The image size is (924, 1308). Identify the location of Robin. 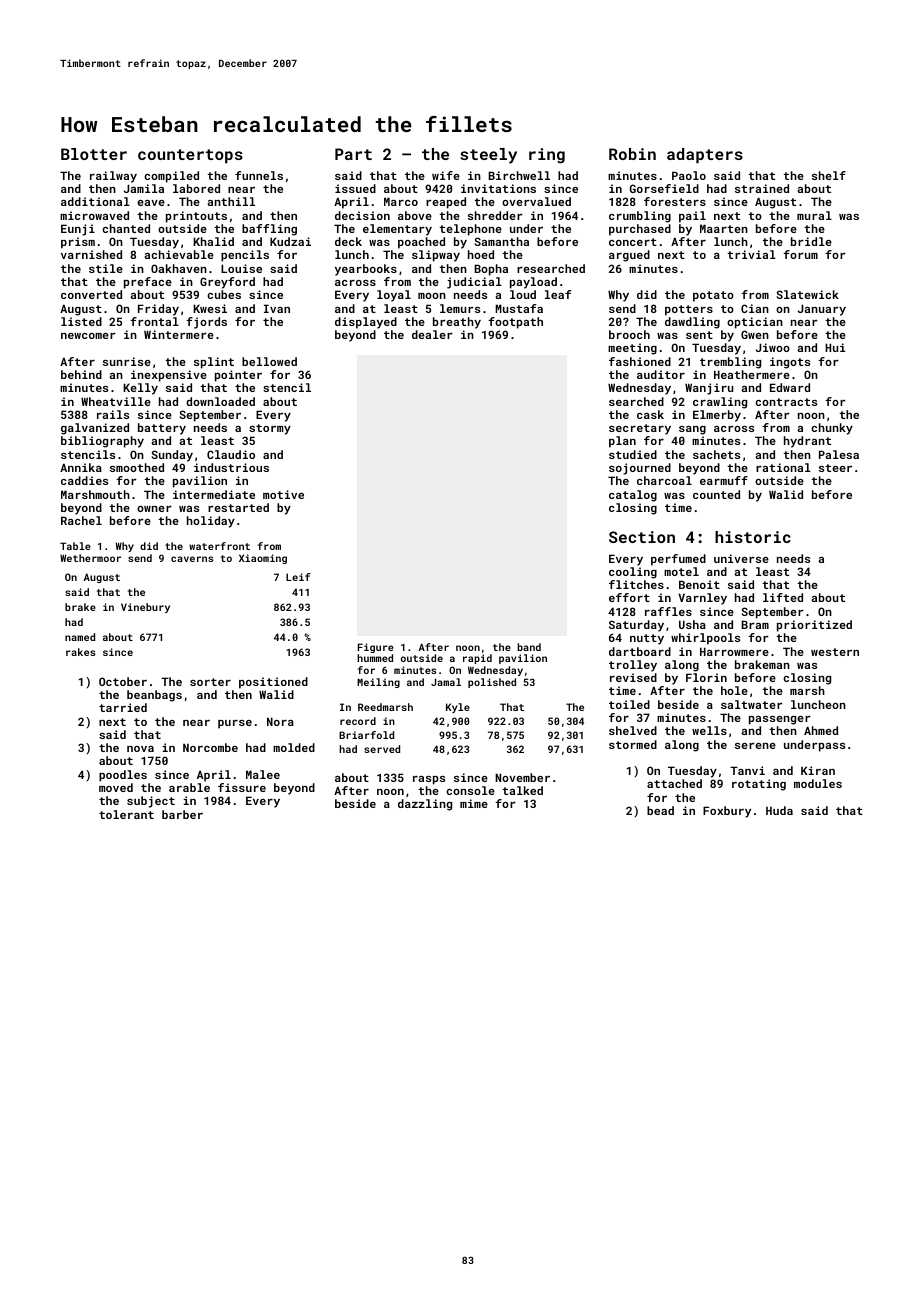
(632, 154).
